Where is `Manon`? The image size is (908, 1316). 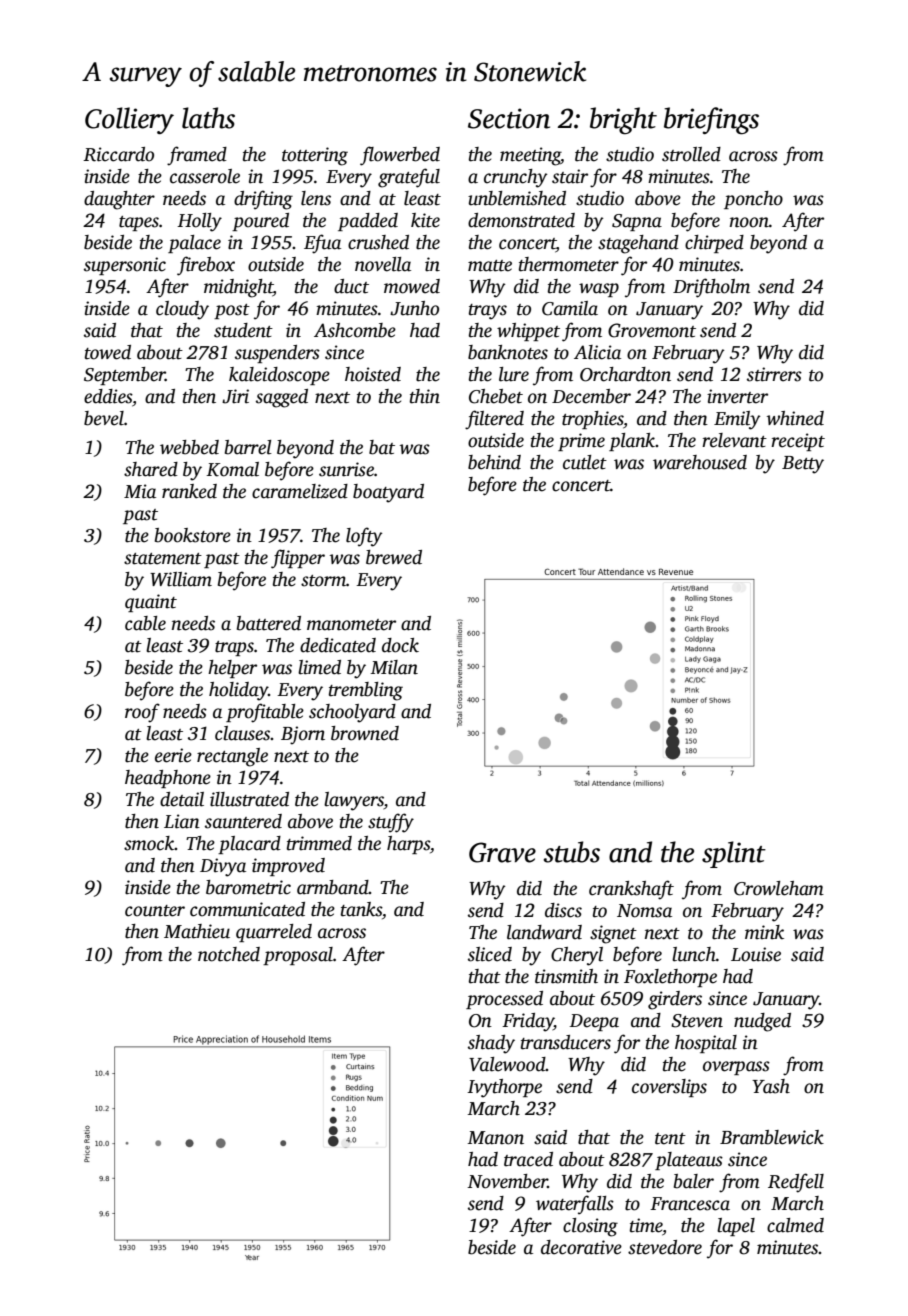
Manon is located at coordinates (495, 1138).
